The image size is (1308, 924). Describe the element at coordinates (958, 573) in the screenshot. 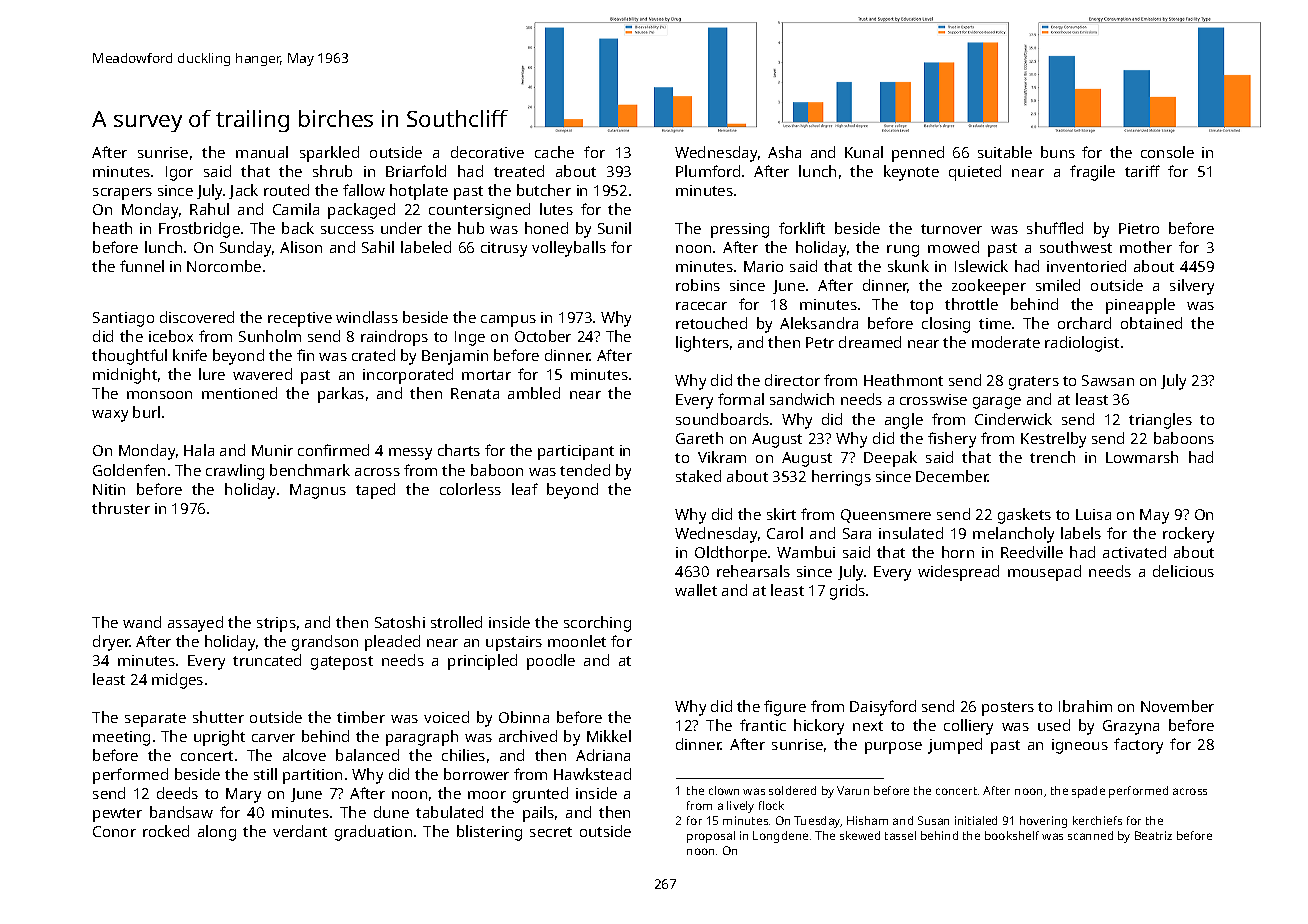

I see `widespread` at that location.
